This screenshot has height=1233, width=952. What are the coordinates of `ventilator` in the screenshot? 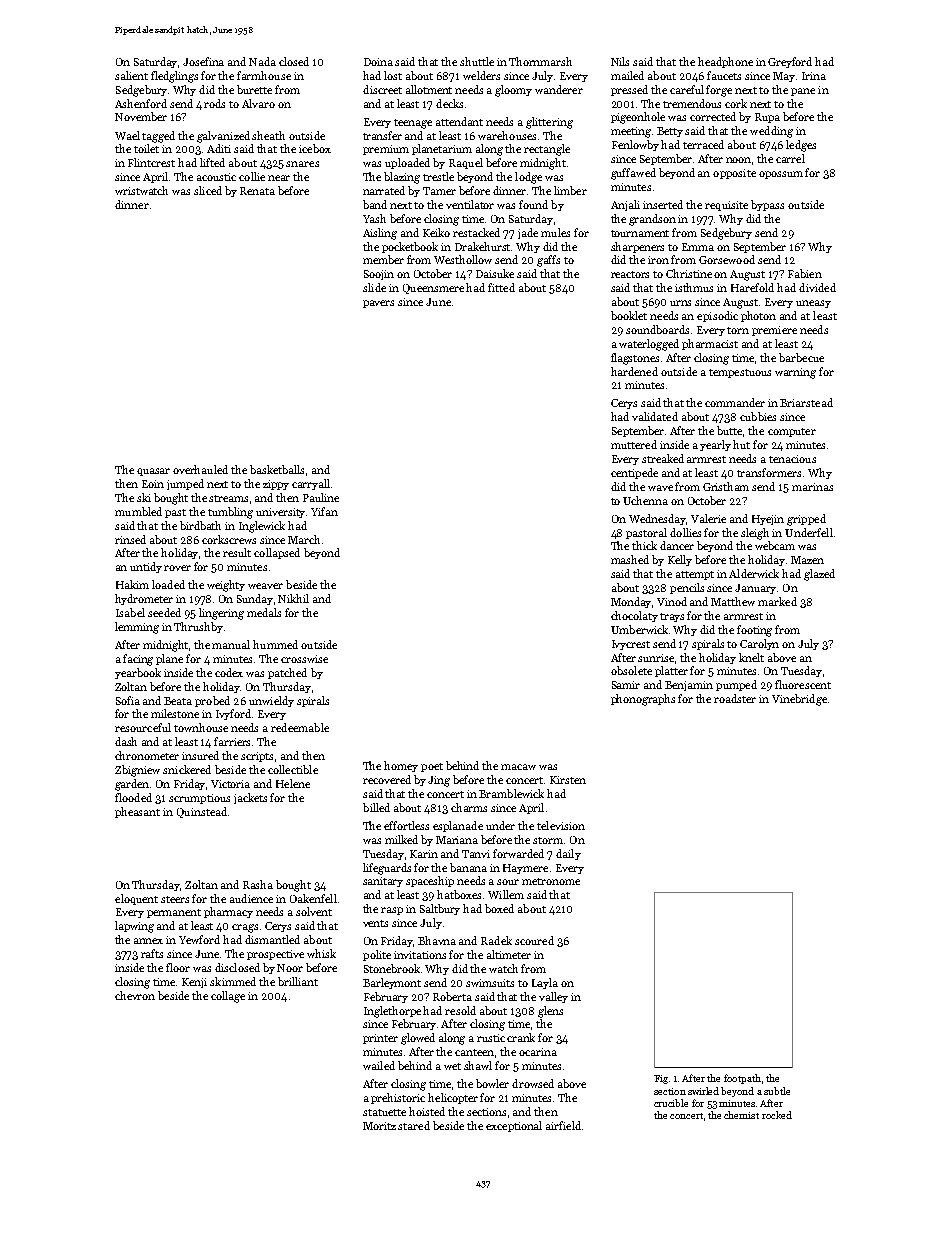 It's located at (470, 204).
